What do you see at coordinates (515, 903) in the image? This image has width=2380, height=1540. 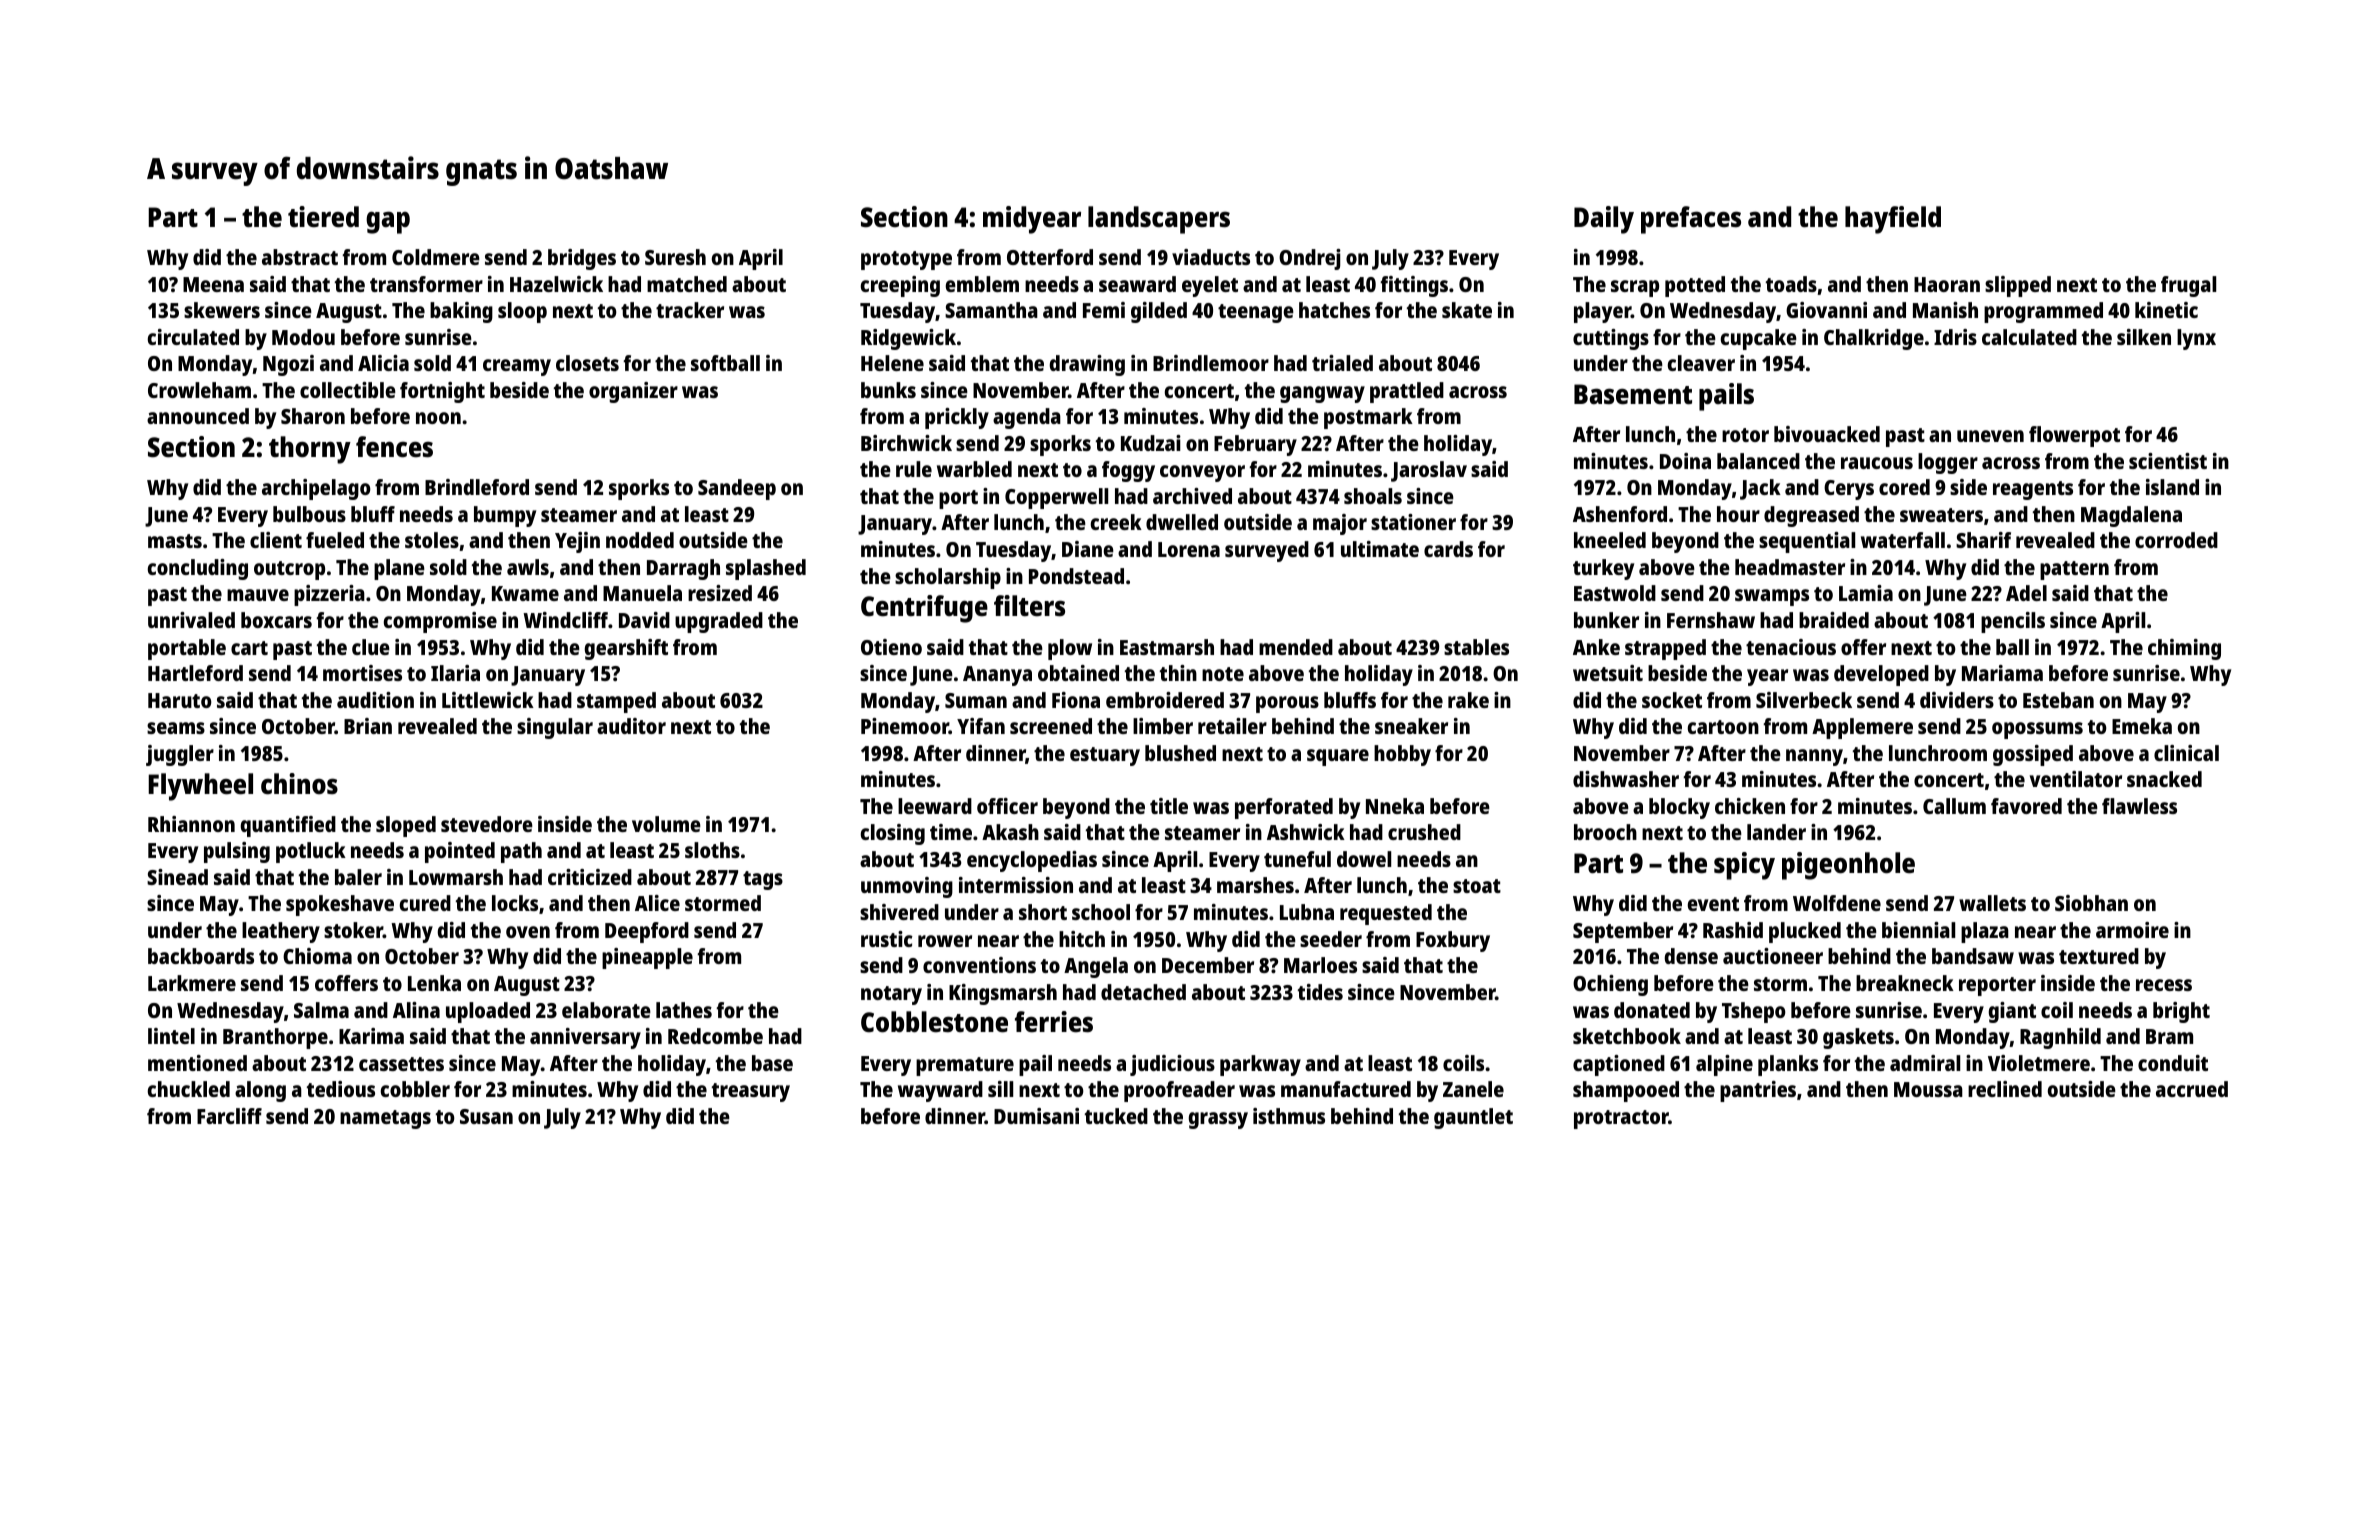 I see `locks` at bounding box center [515, 903].
